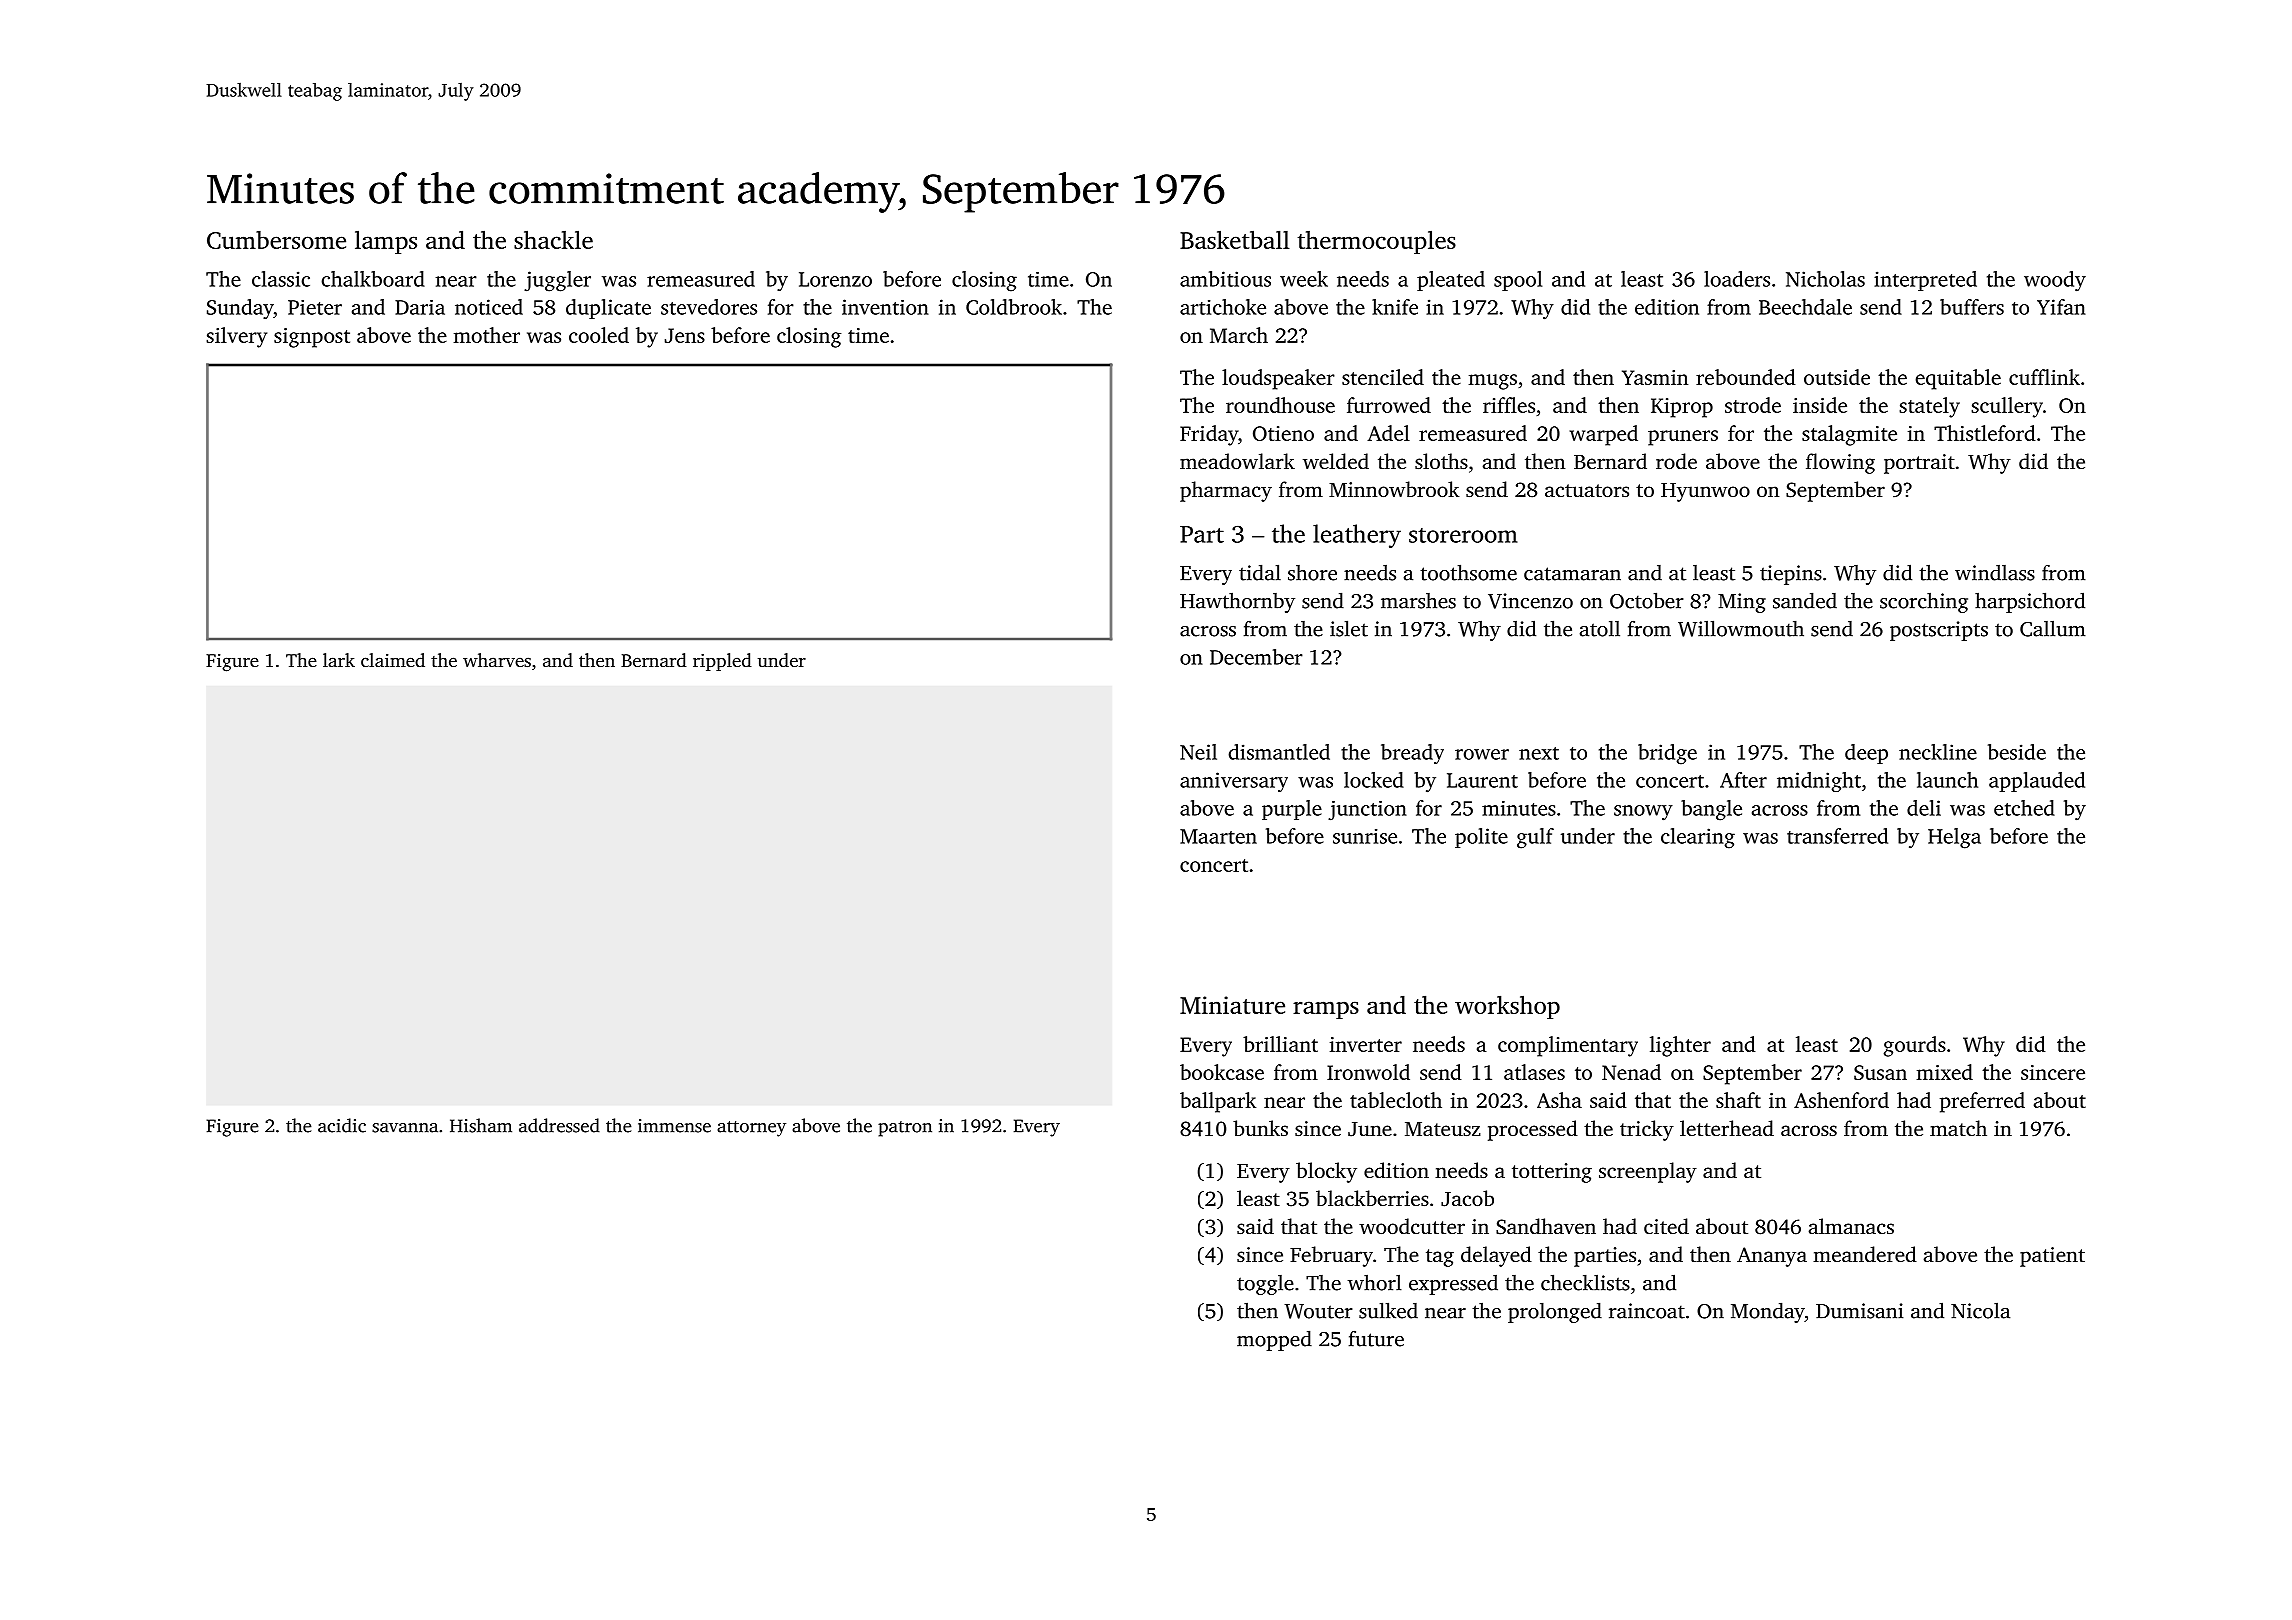 The height and width of the document is (1620, 2292). I want to click on shackle, so click(553, 239).
